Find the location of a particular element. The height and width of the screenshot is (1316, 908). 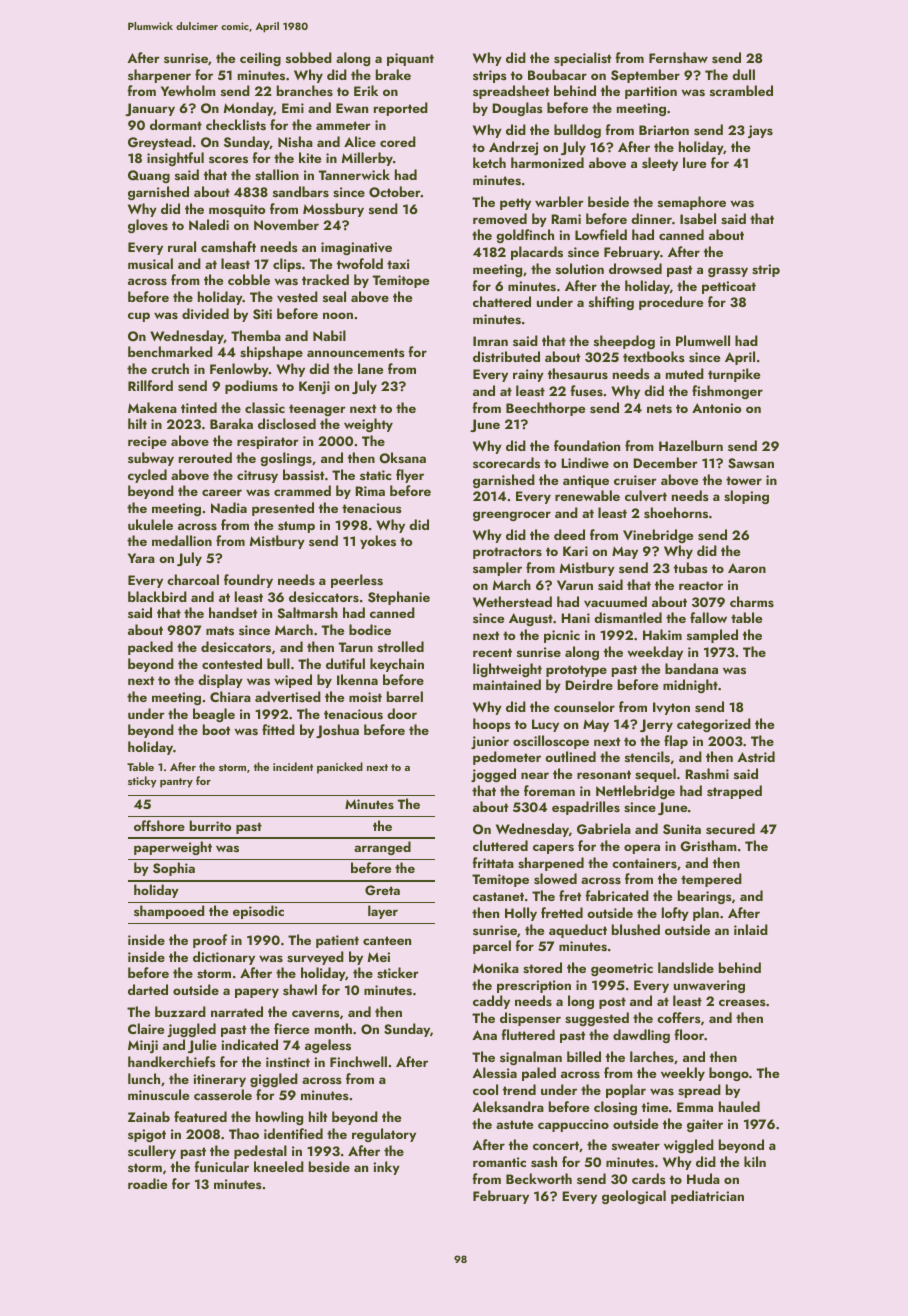

inky is located at coordinates (386, 1168).
